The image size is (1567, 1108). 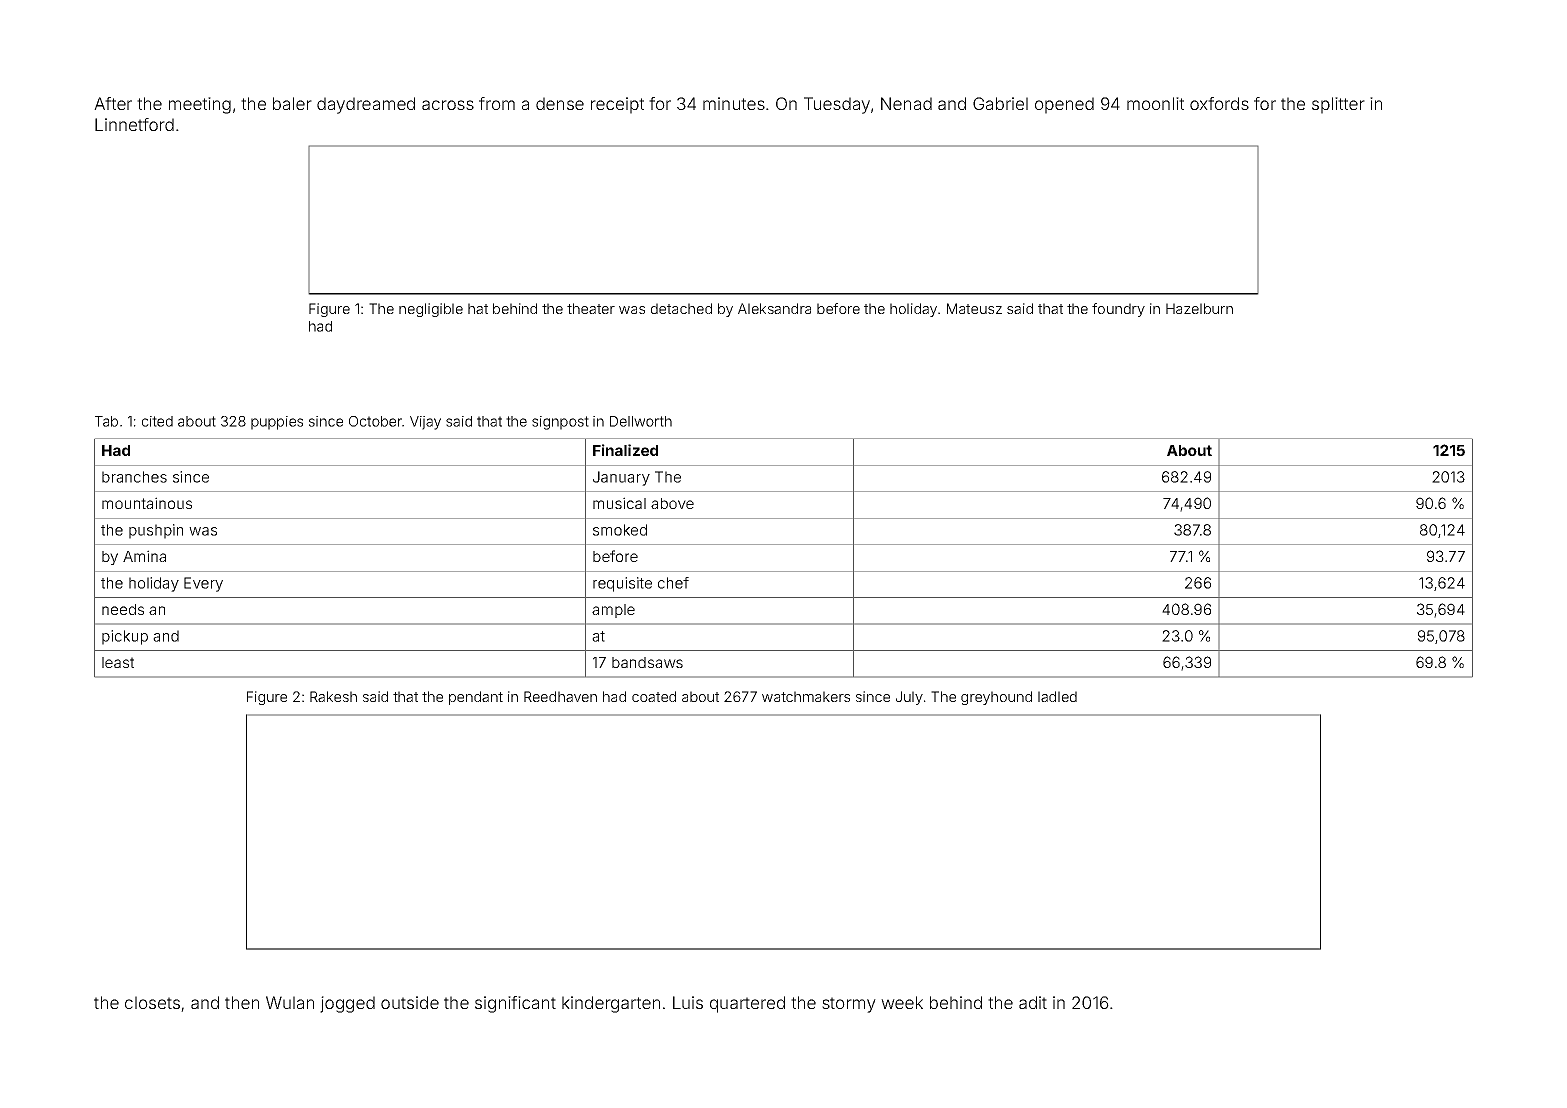 What do you see at coordinates (996, 698) in the screenshot?
I see `greyhound` at bounding box center [996, 698].
